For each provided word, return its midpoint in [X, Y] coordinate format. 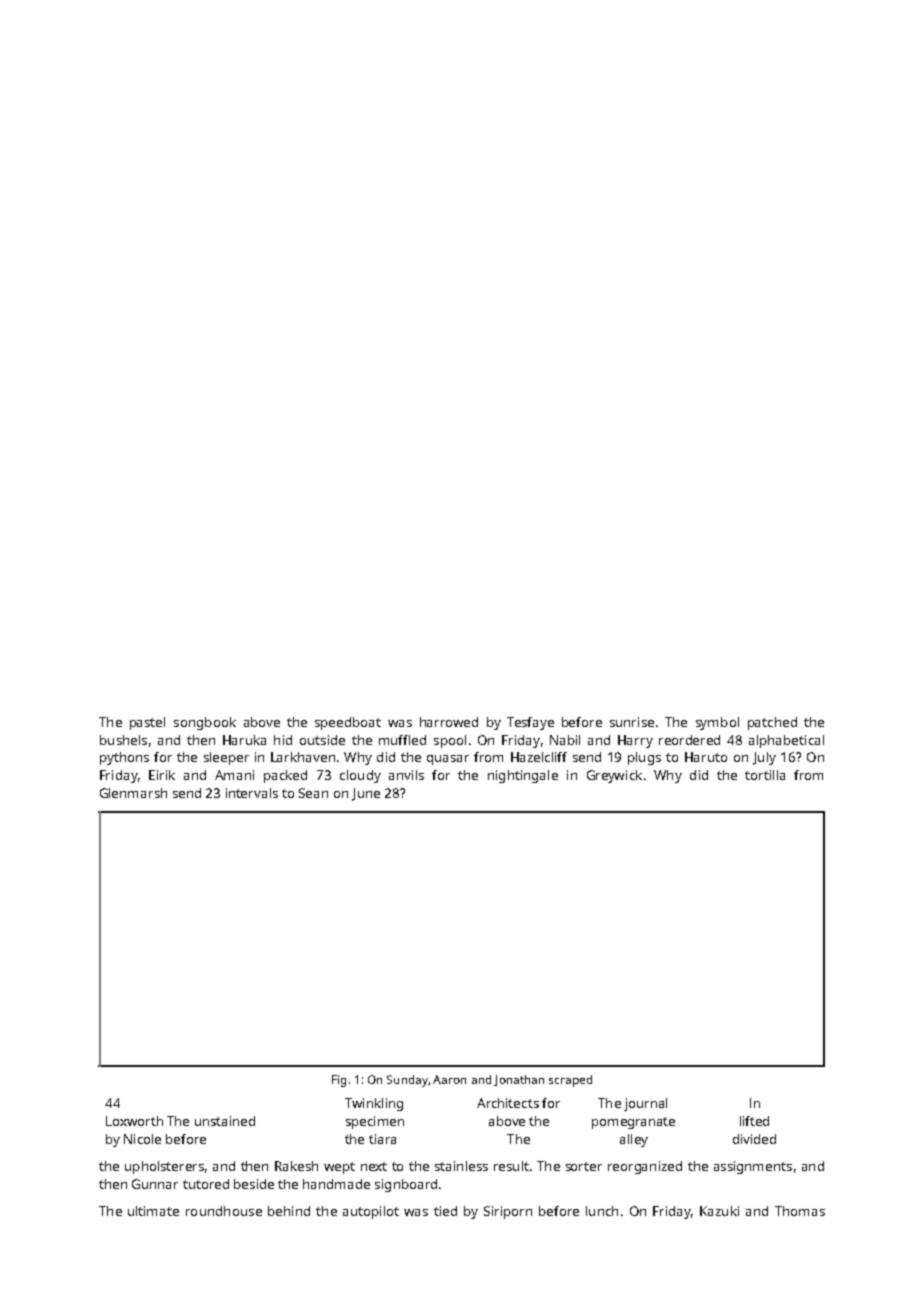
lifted [754, 1121]
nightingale [523, 776]
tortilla [765, 775]
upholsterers [164, 1167]
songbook [205, 723]
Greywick [614, 776]
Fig [339, 1081]
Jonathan [519, 1080]
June [366, 794]
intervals [252, 793]
